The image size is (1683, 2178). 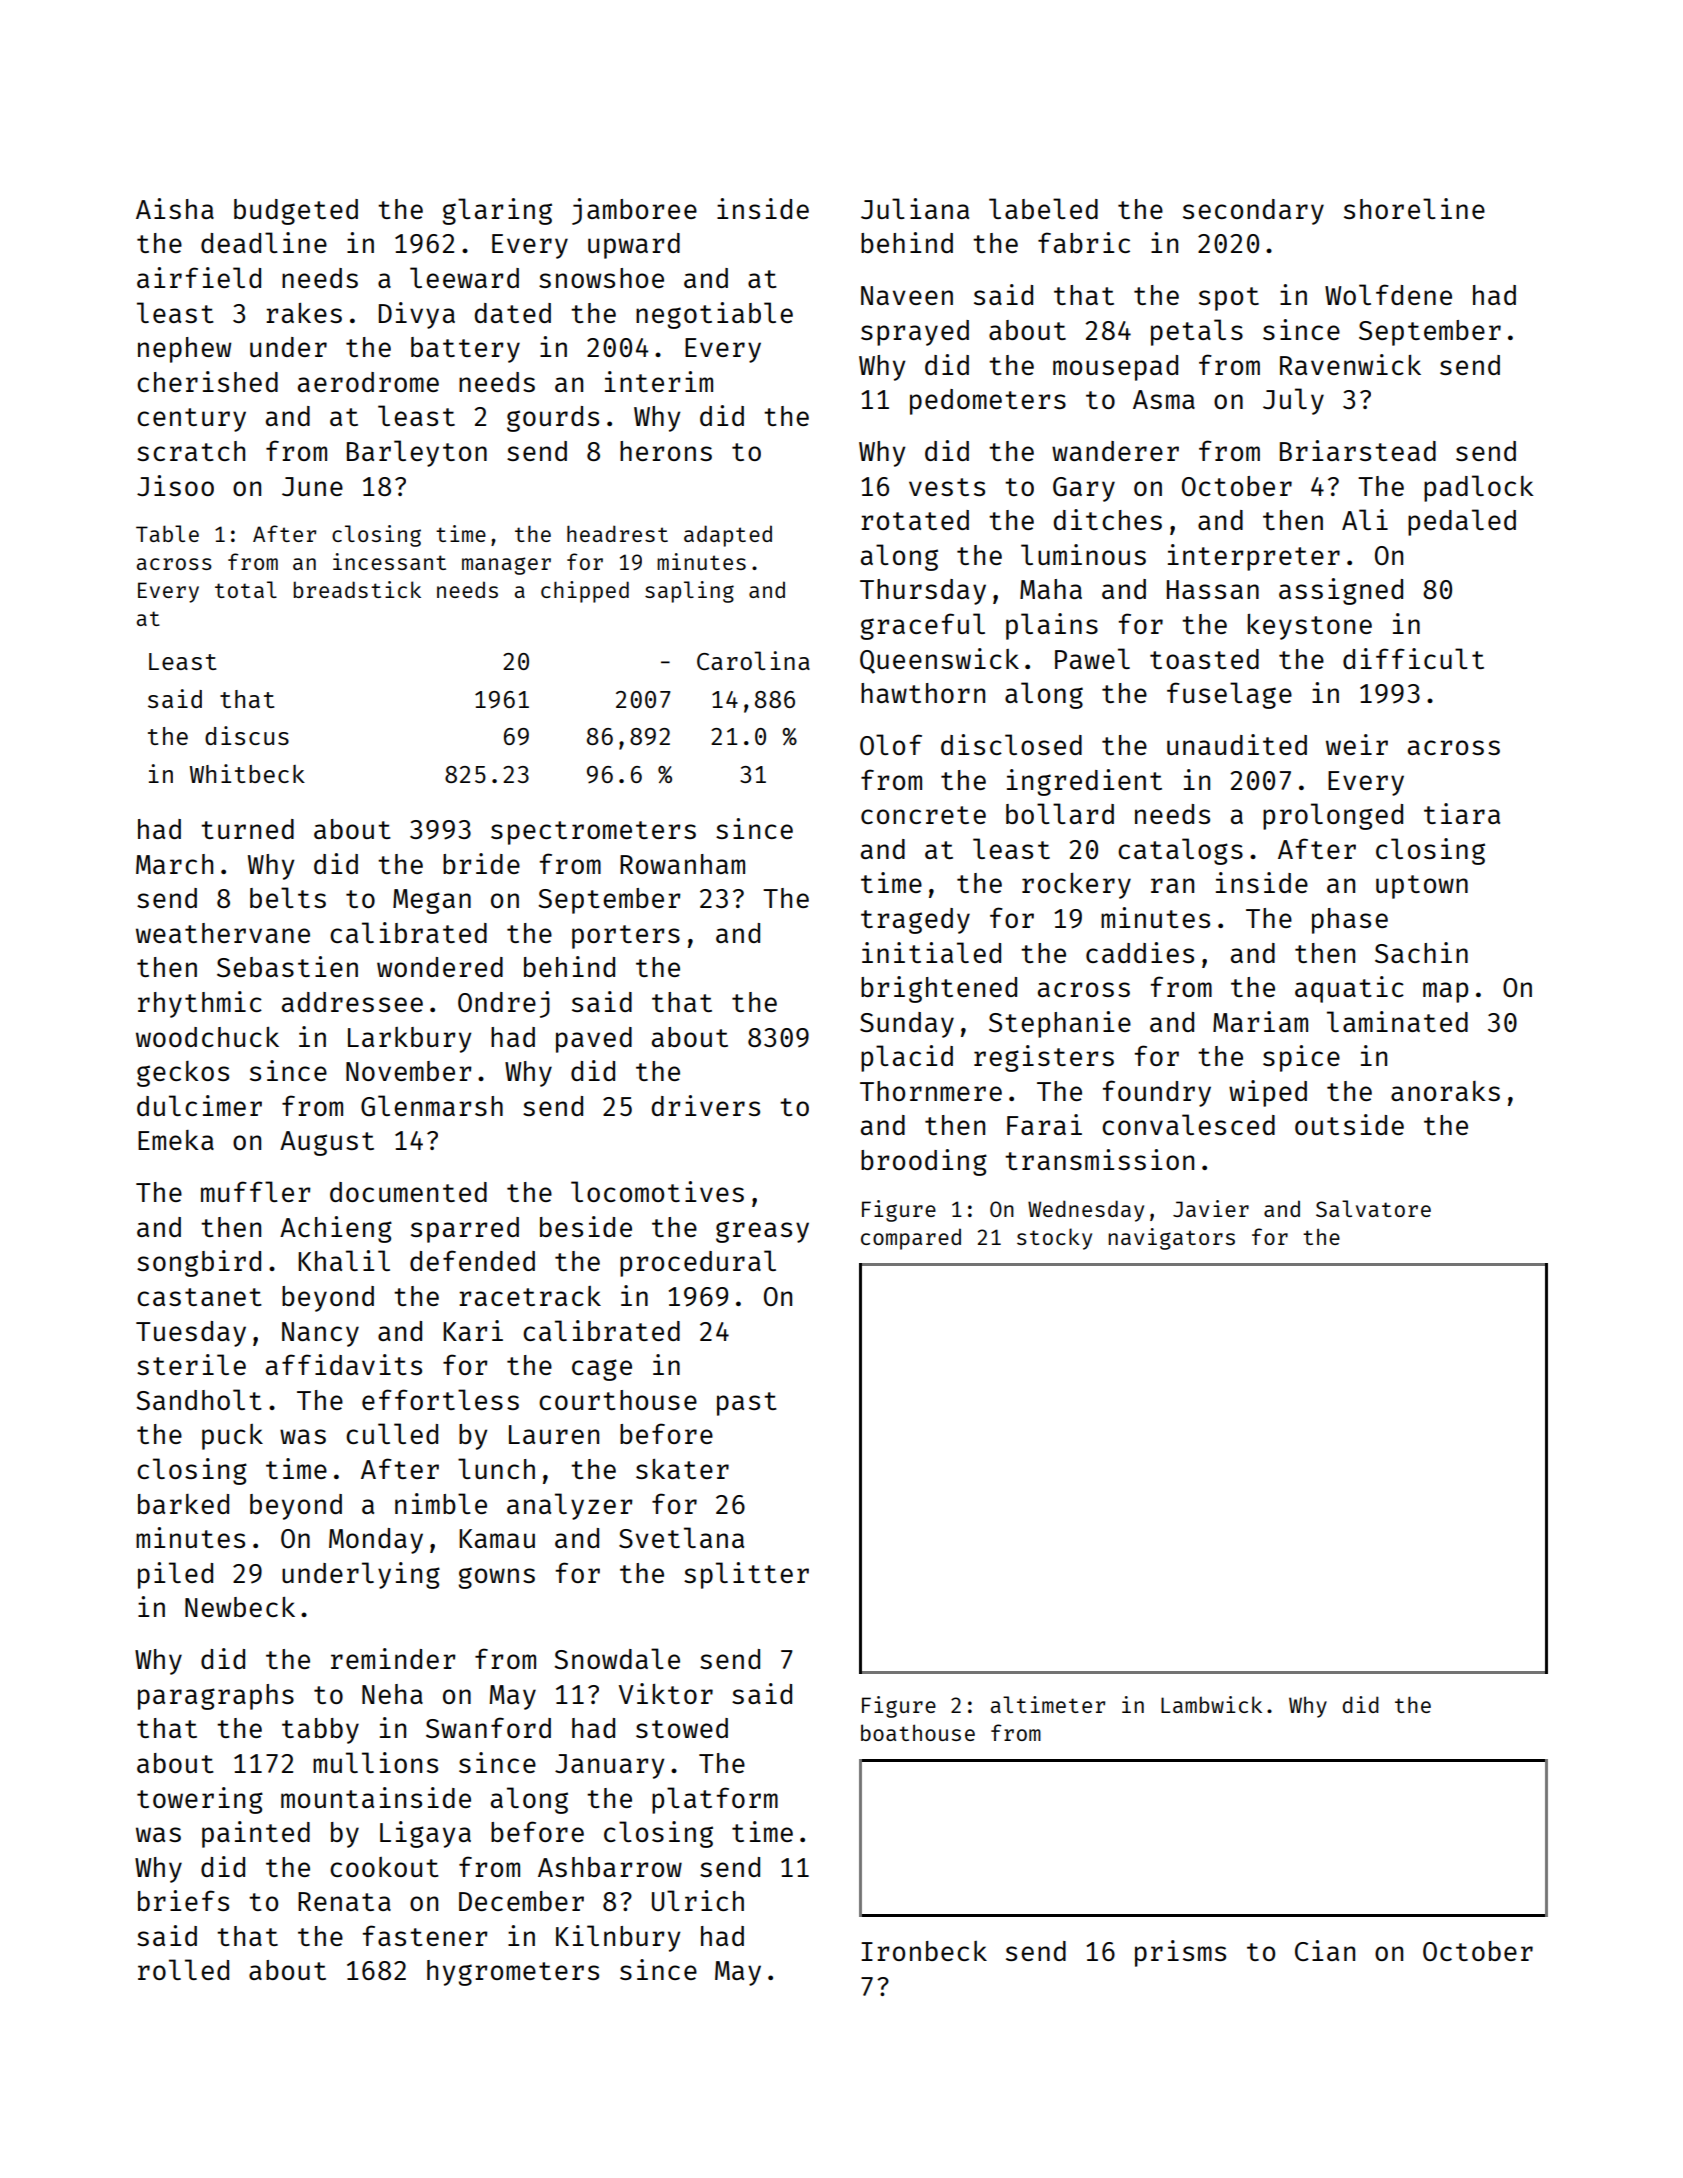 What do you see at coordinates (918, 1732) in the document?
I see `boathouse` at bounding box center [918, 1732].
